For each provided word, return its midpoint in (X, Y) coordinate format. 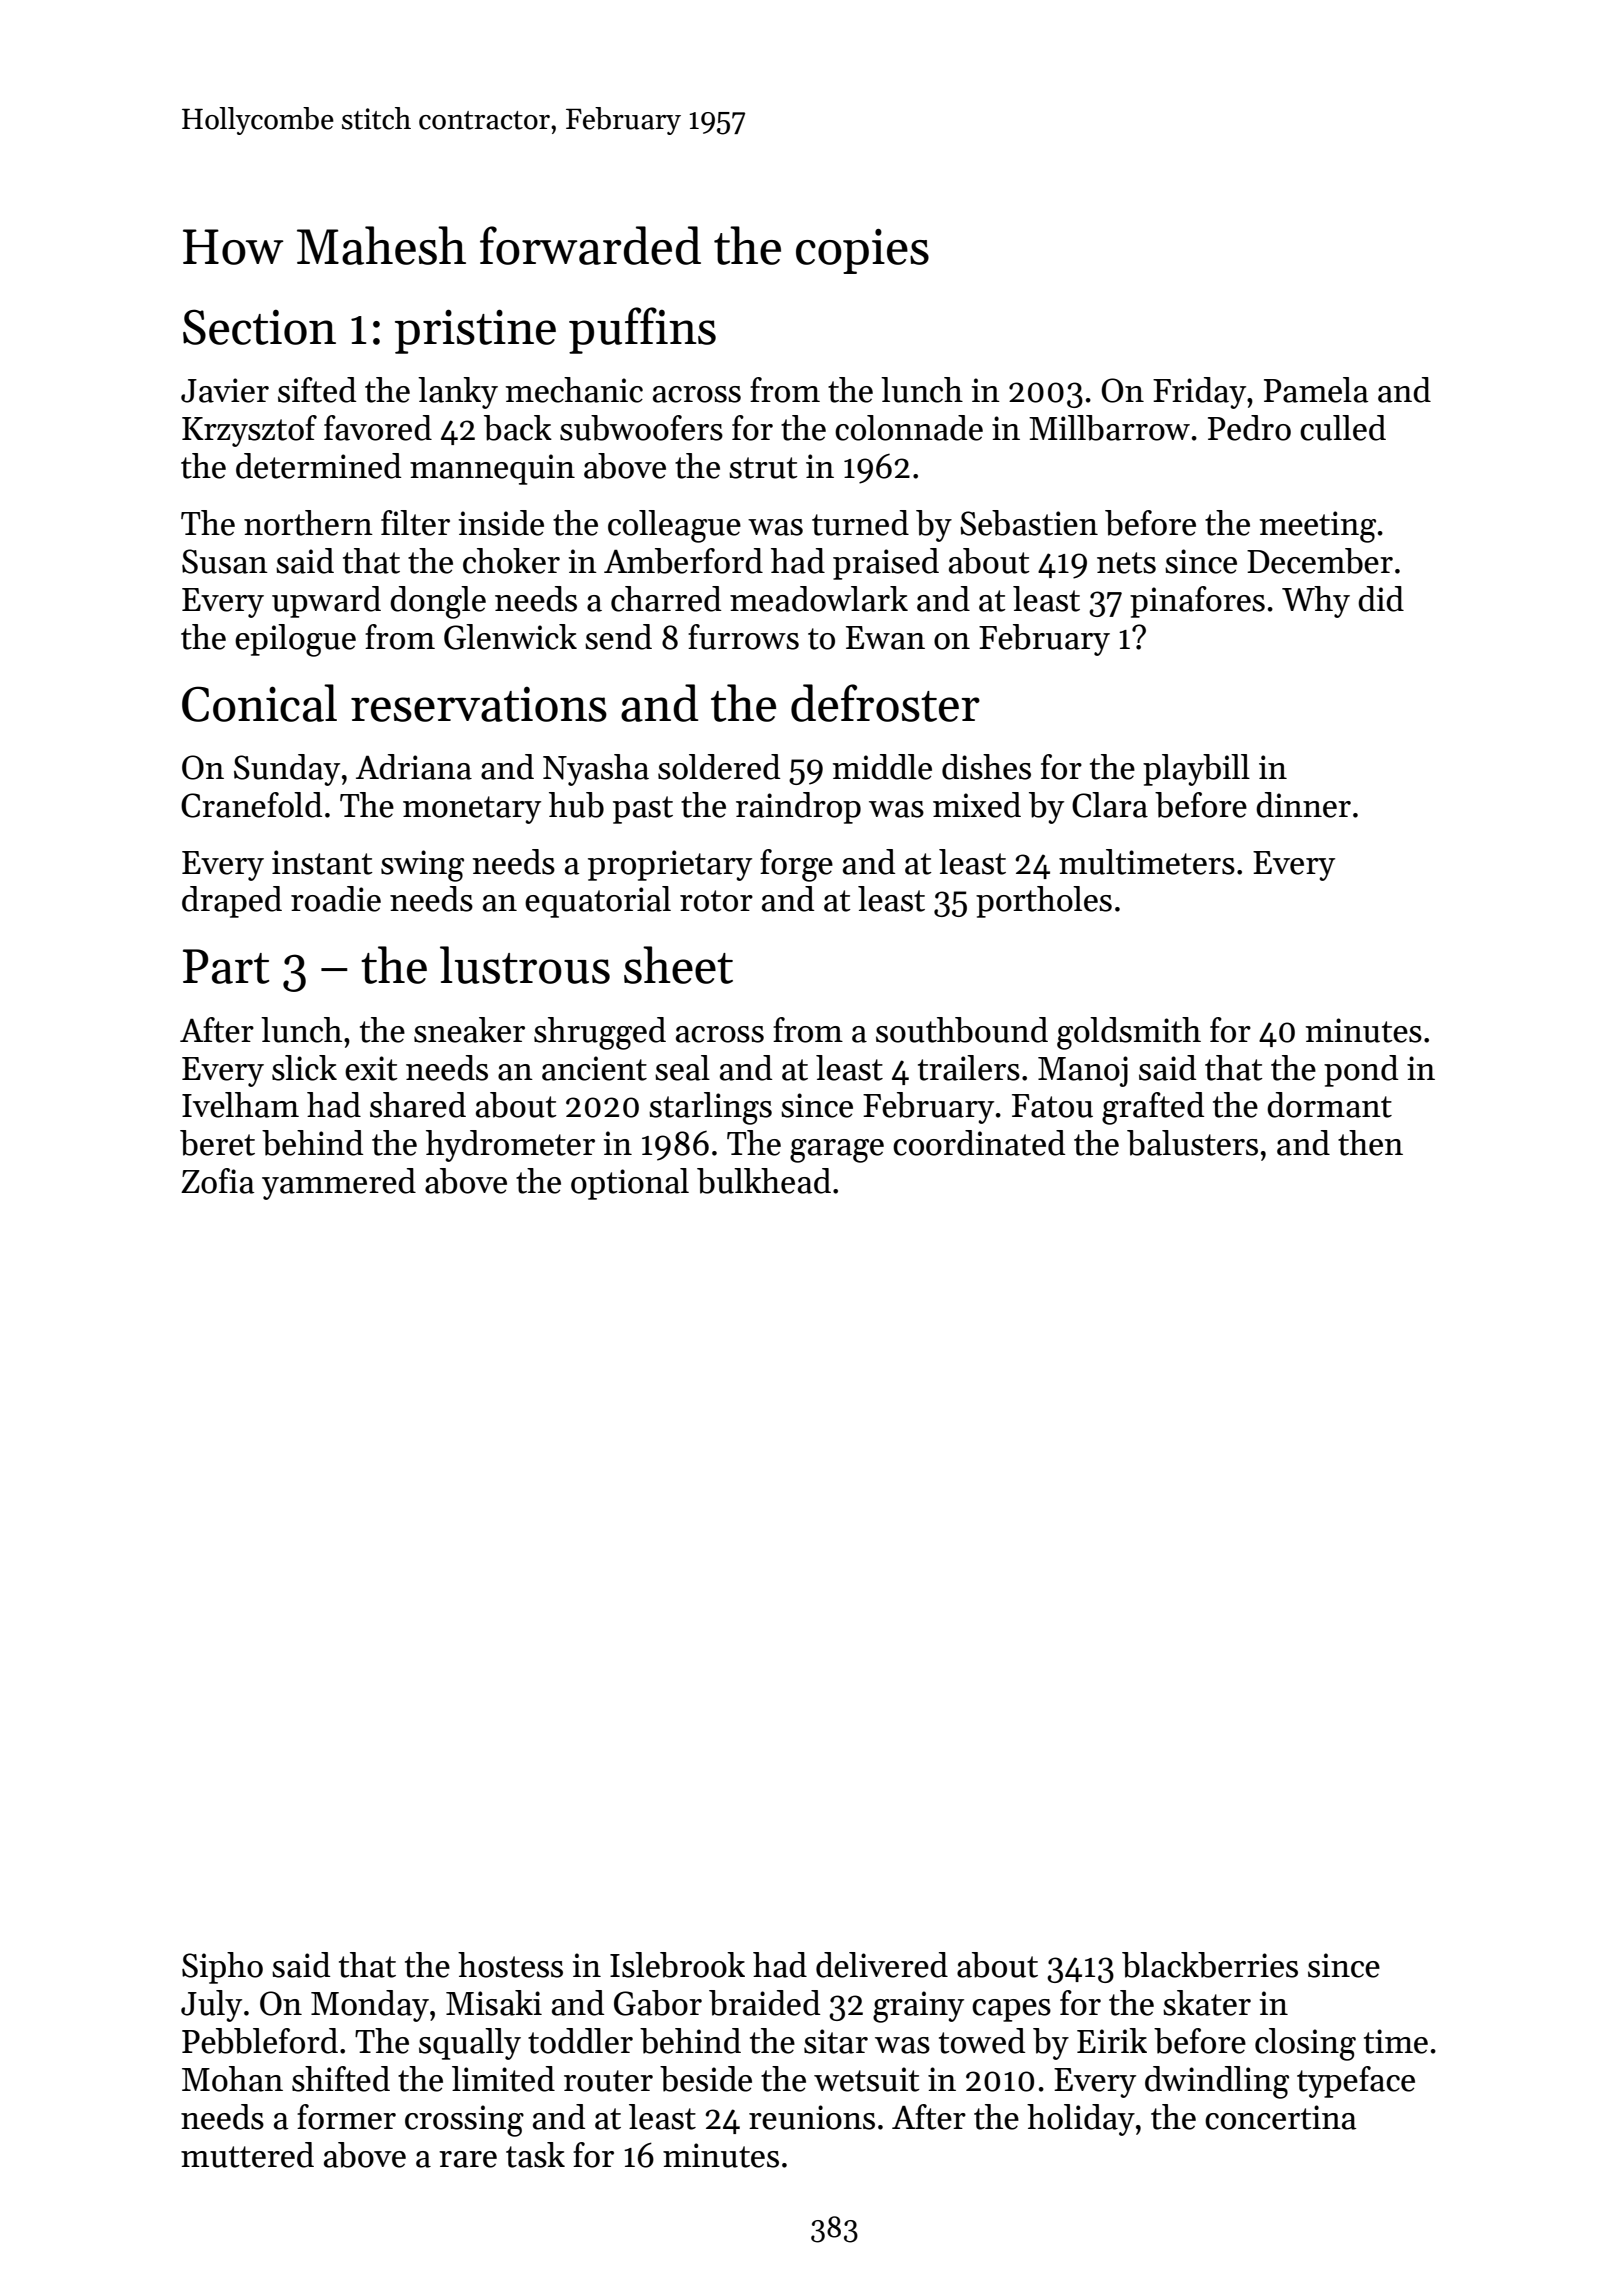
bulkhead (764, 1181)
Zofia (217, 1181)
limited (503, 2079)
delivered (882, 1965)
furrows (743, 637)
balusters (1192, 1143)
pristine (475, 331)
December (1320, 561)
